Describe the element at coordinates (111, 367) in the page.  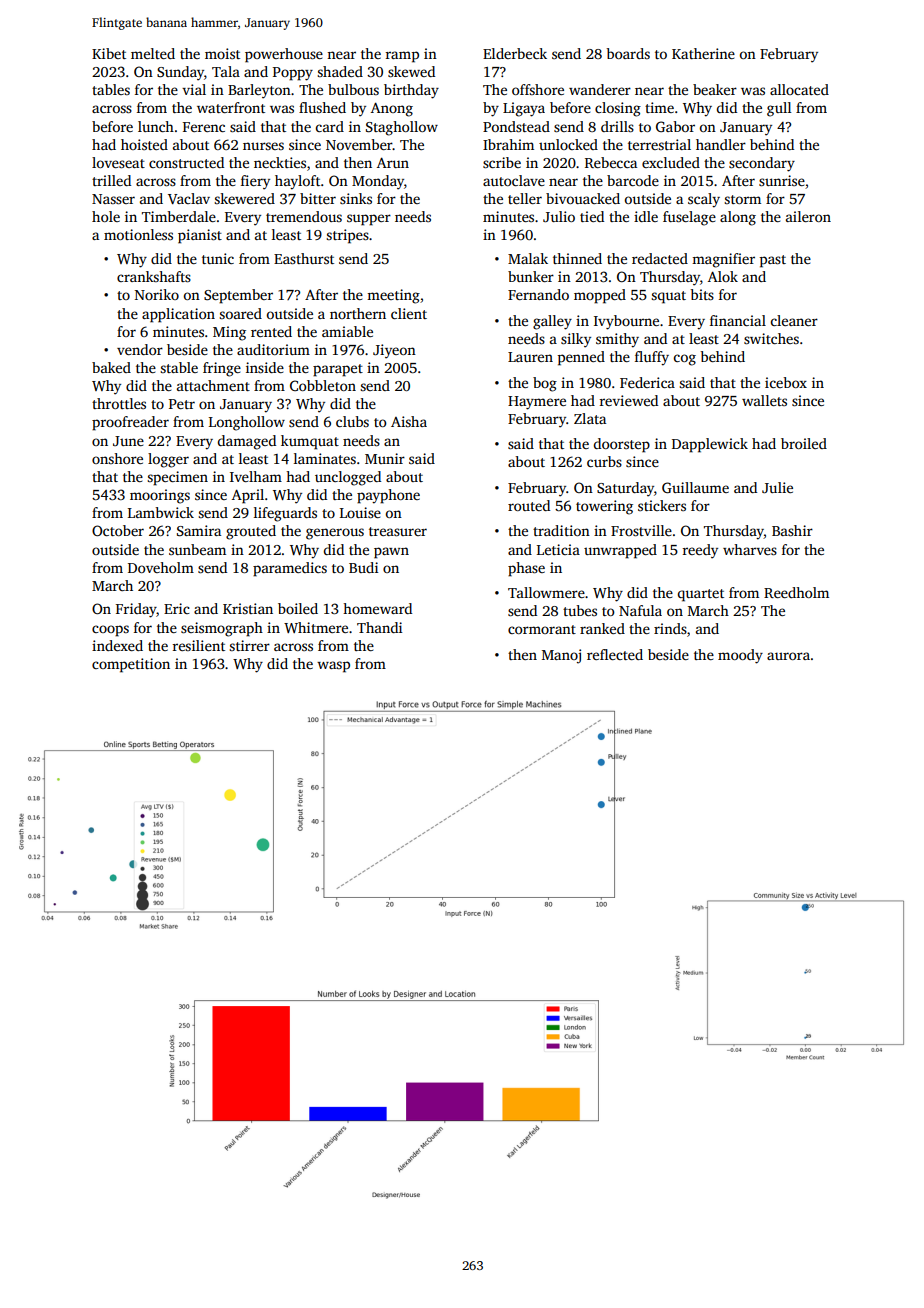
I see `baked` at that location.
